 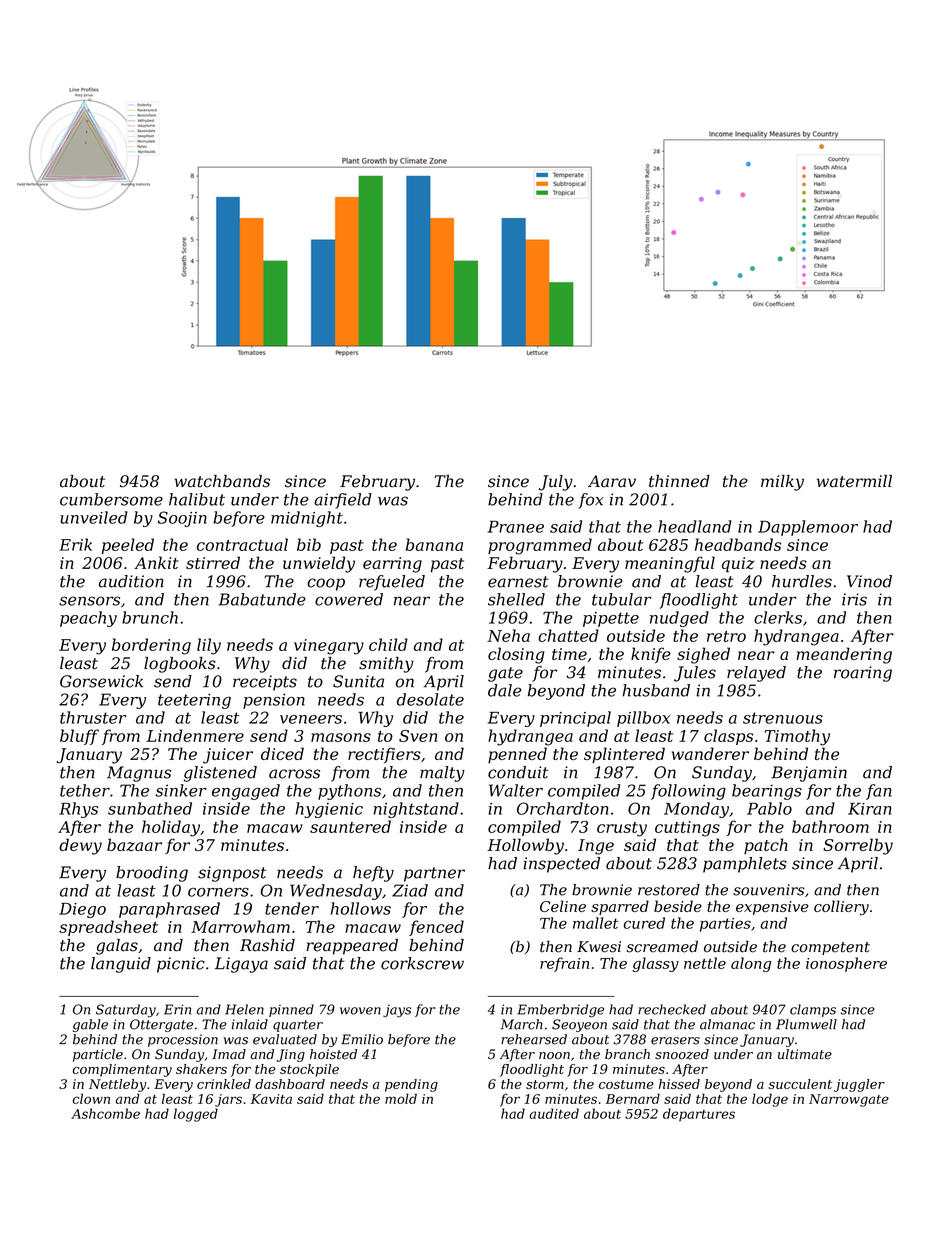 What do you see at coordinates (682, 1054) in the image?
I see `snoozed` at bounding box center [682, 1054].
